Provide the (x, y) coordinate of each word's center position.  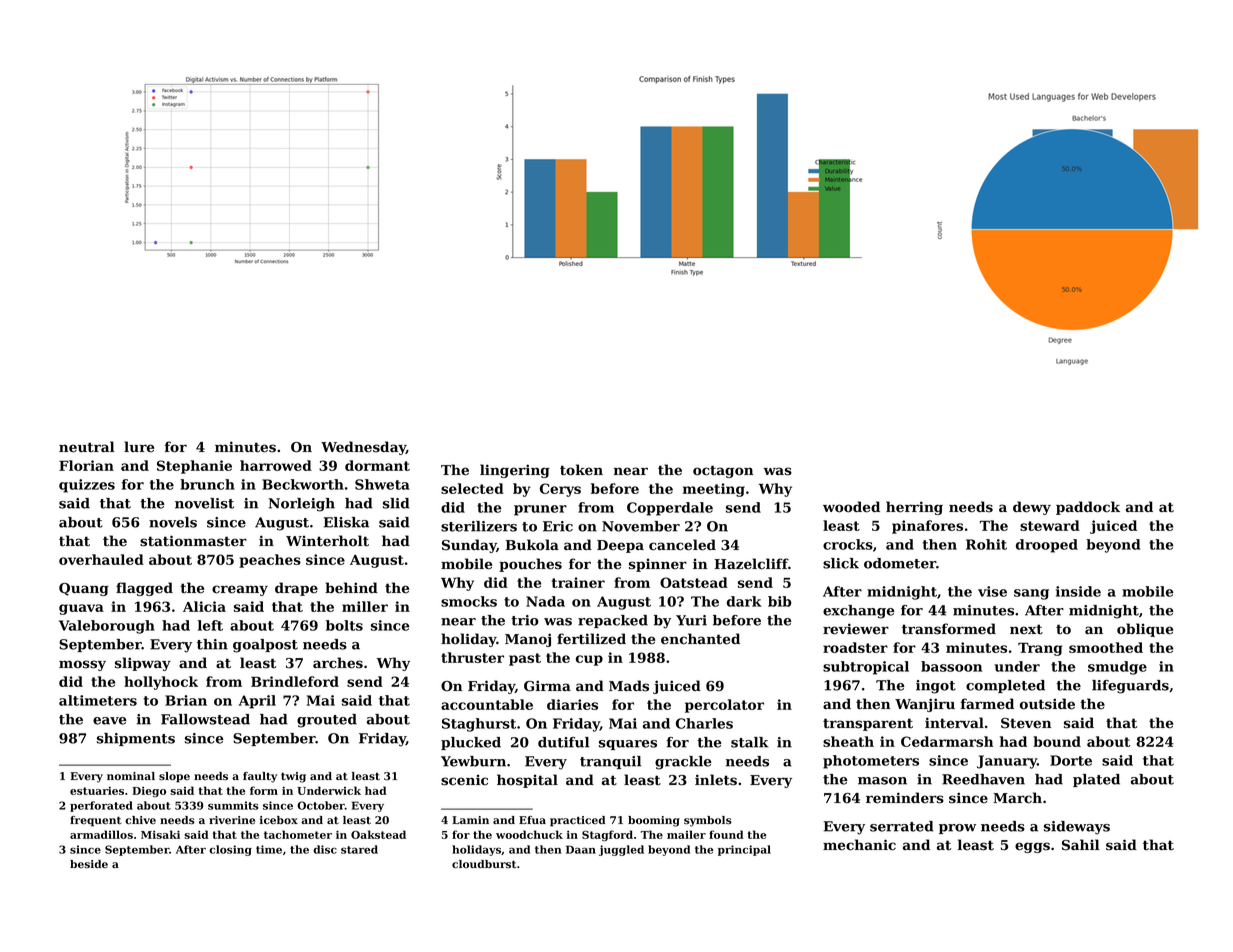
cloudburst (484, 864)
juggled (621, 850)
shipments (136, 739)
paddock (1088, 508)
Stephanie (194, 467)
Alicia (204, 606)
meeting (714, 490)
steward (1050, 525)
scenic (464, 780)
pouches (530, 565)
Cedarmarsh (947, 741)
